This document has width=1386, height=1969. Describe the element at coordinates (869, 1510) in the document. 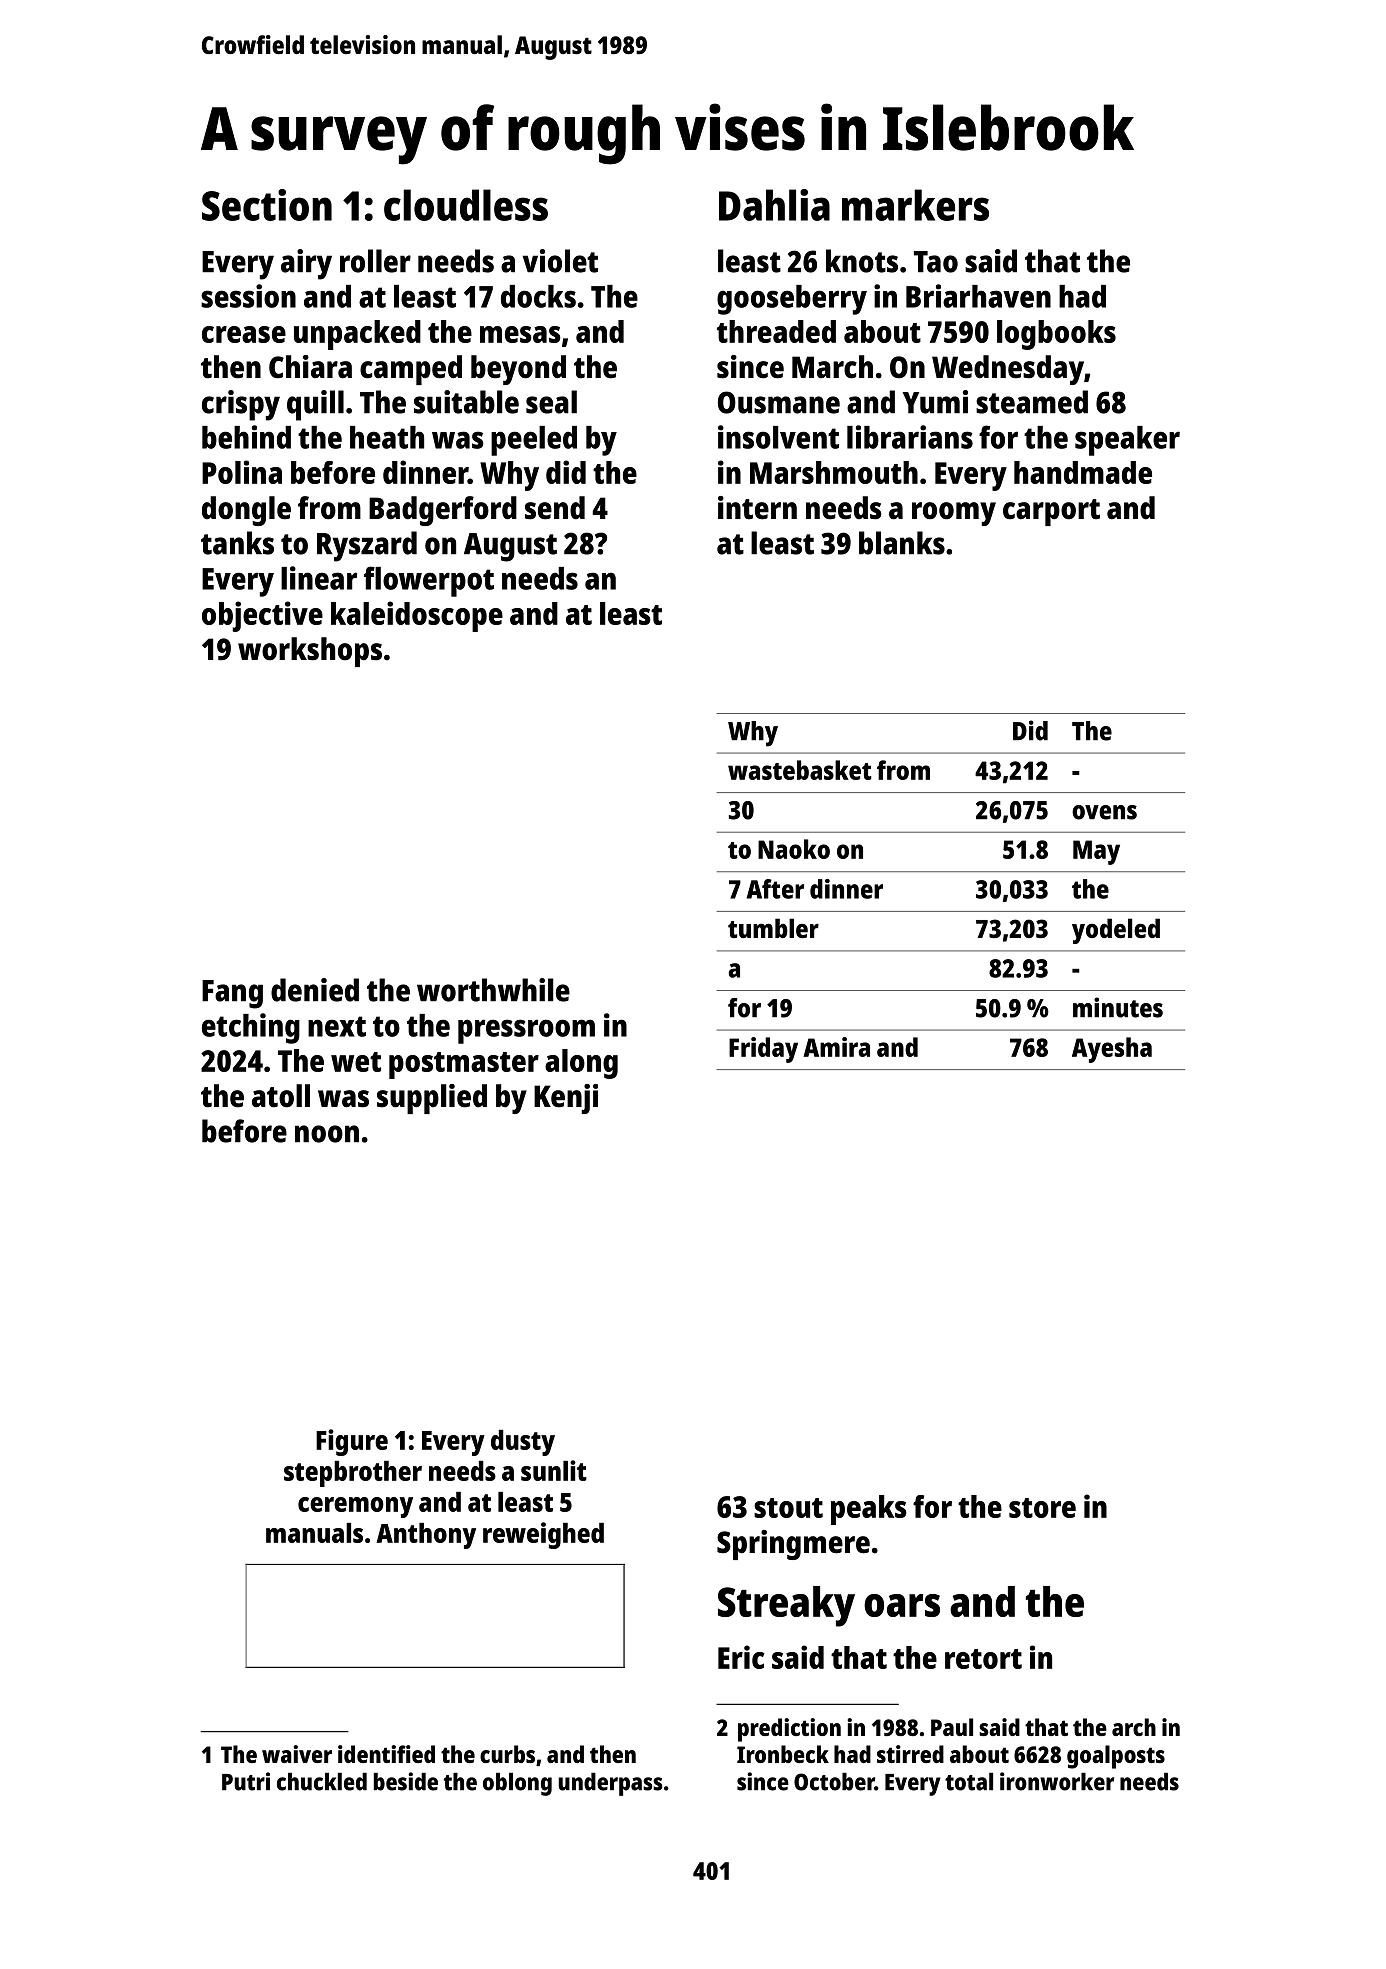

I see `peaks` at that location.
